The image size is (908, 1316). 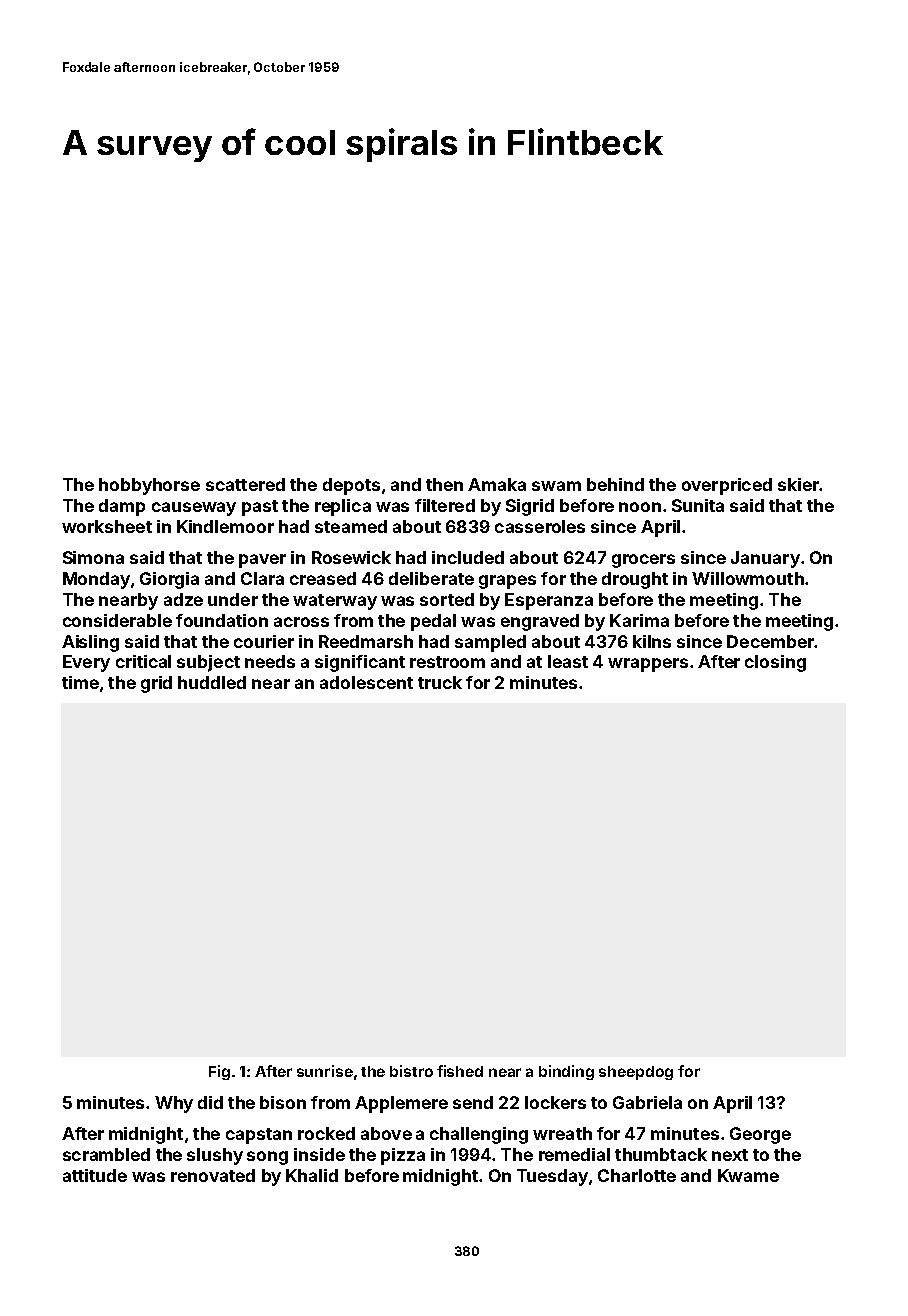 I want to click on attitude, so click(x=95, y=1175).
